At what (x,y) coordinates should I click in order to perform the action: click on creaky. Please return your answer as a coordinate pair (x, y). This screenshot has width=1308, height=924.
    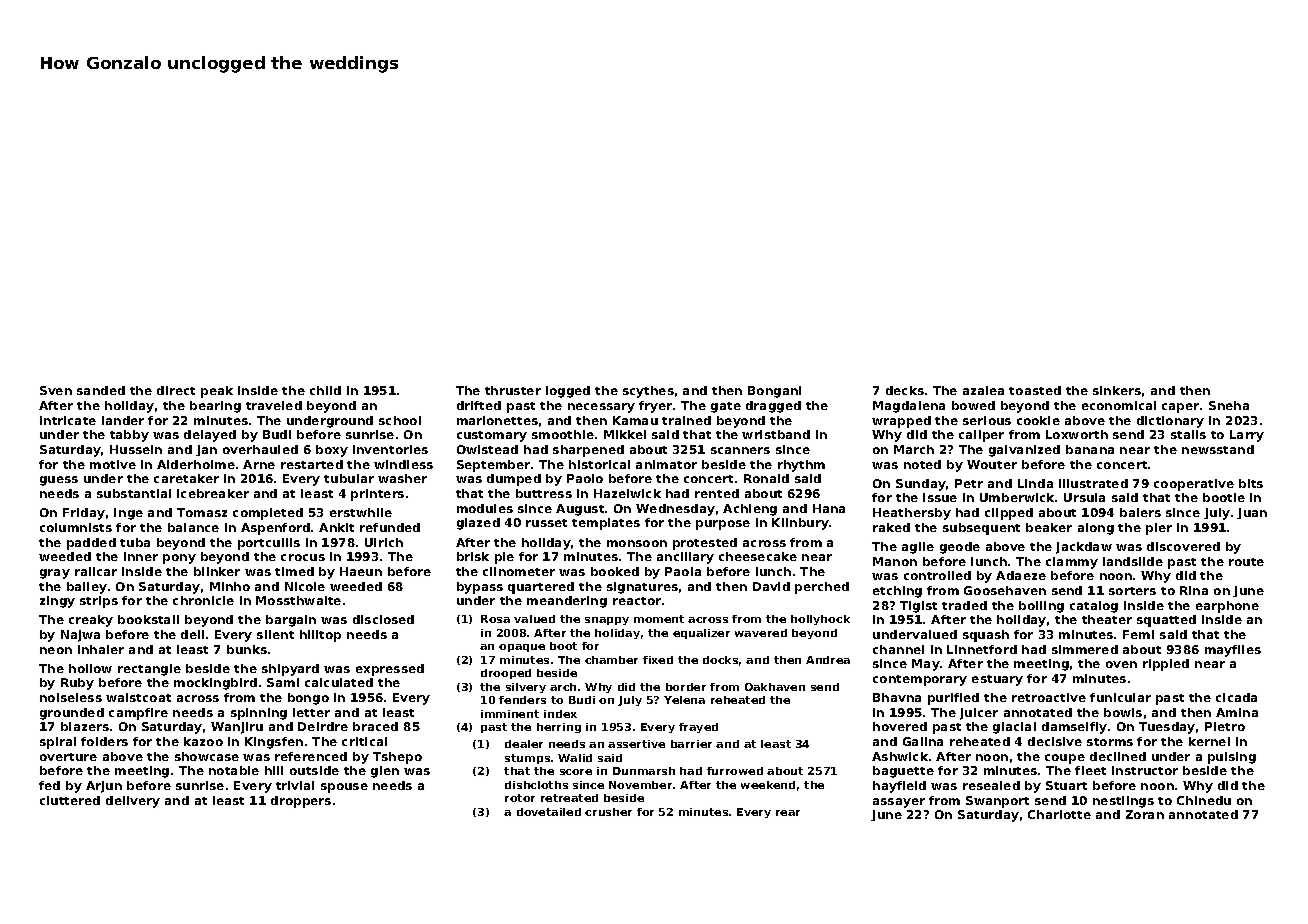
    Looking at the image, I should click on (91, 621).
